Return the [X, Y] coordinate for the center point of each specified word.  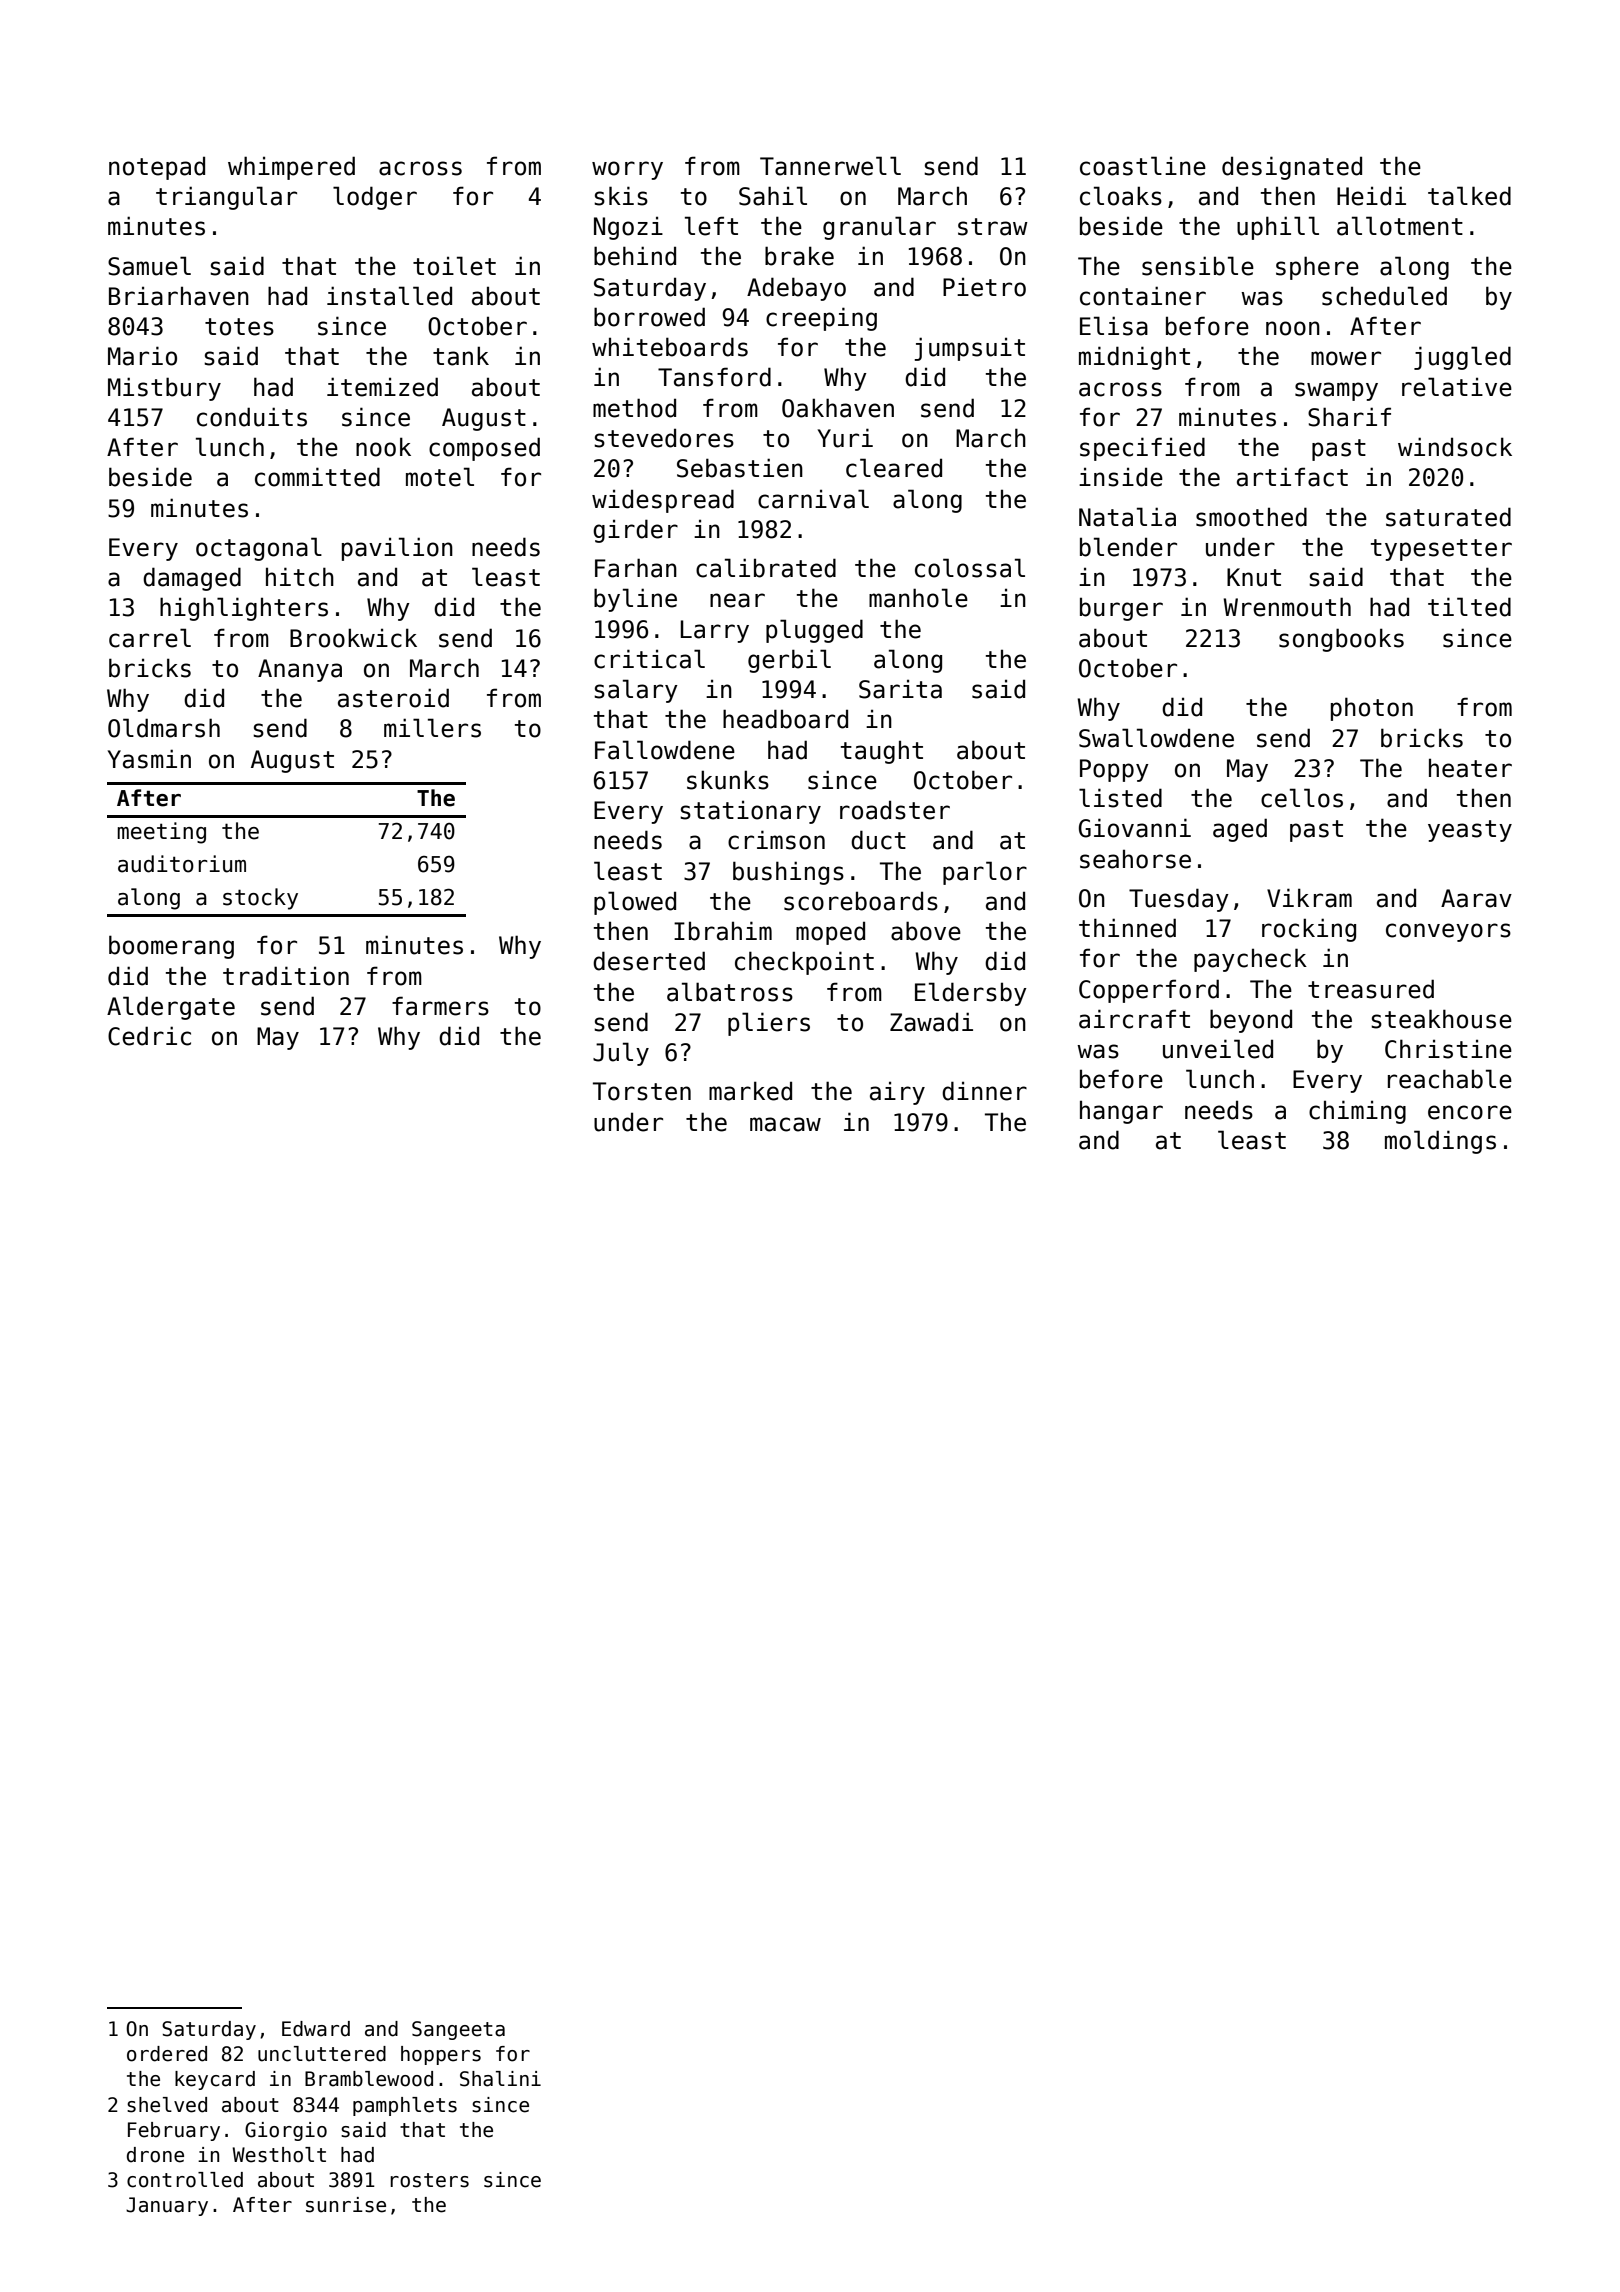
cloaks [1121, 196]
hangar [1121, 1112]
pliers [769, 1024]
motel [440, 477]
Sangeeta [458, 2030]
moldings [1440, 1142]
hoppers [441, 2055]
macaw [785, 1124]
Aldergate [171, 1008]
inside [1121, 477]
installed [389, 296]
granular [879, 228]
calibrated [766, 568]
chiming [1357, 1112]
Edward [316, 2029]
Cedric [149, 1036]
